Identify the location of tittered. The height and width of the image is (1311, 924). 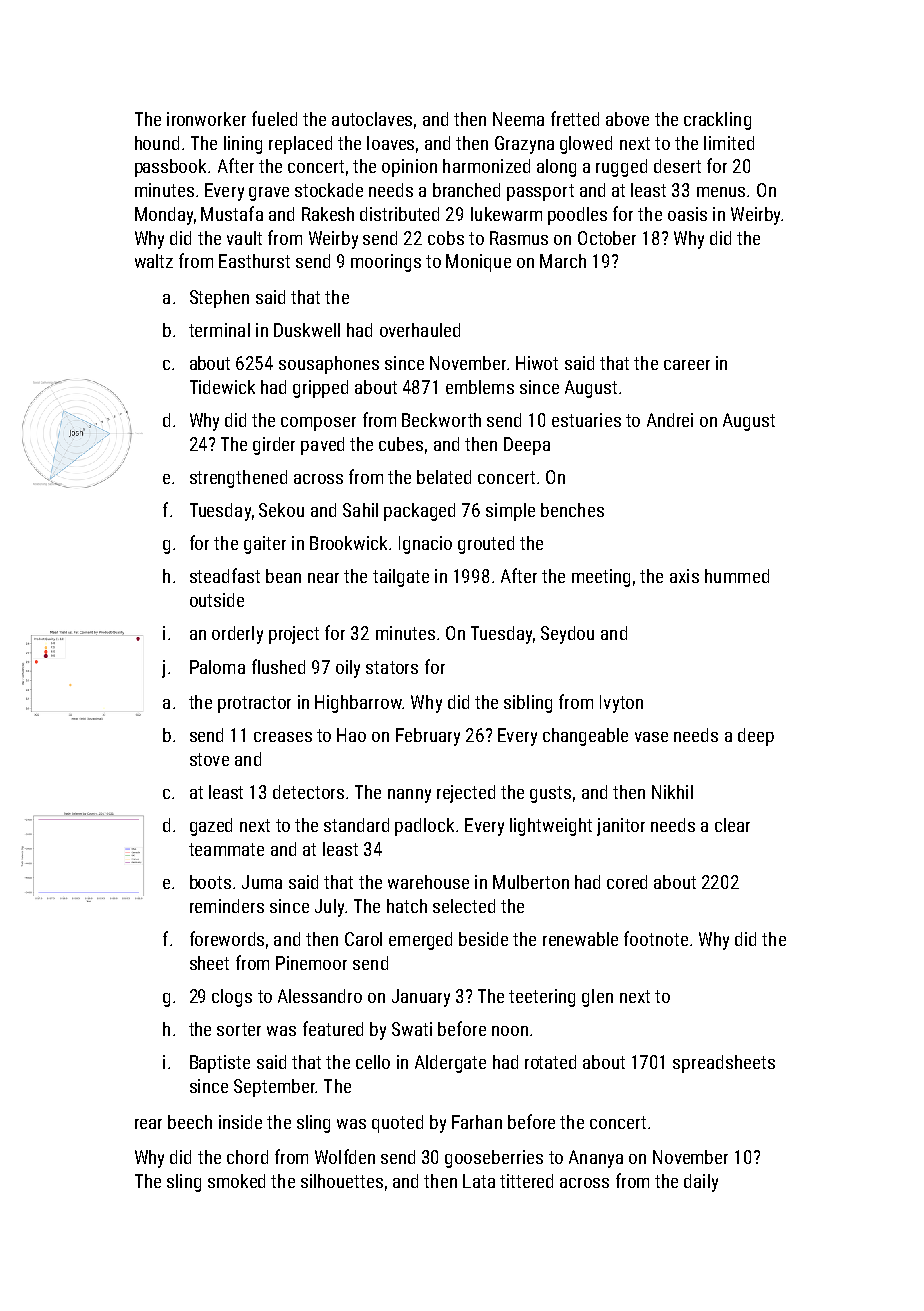
(526, 1181).
